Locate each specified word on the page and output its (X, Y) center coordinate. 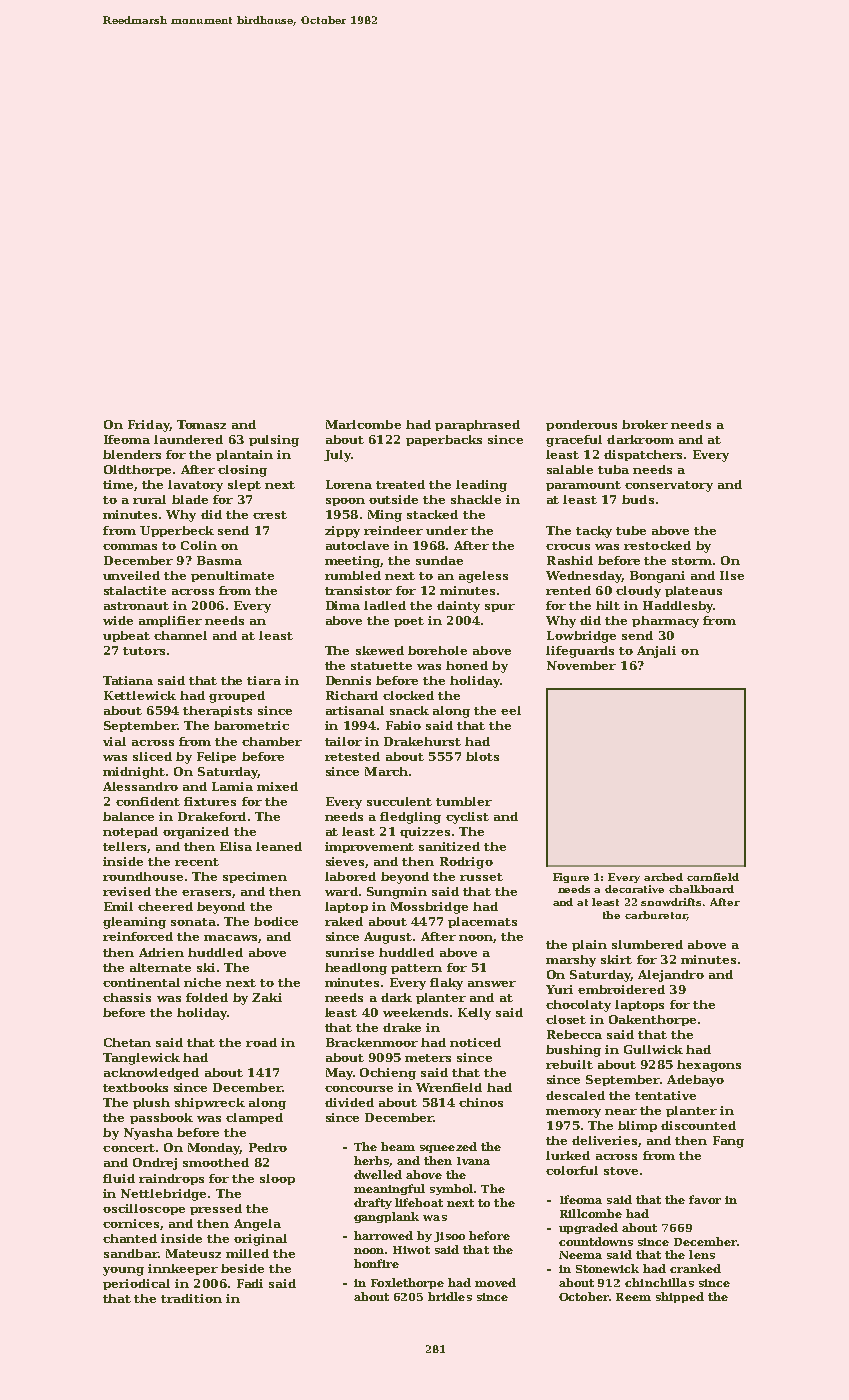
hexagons (709, 1066)
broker (645, 424)
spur (500, 608)
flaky (446, 984)
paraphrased (477, 425)
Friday (148, 426)
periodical (136, 1284)
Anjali (656, 652)
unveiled (131, 575)
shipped (680, 1297)
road (261, 1042)
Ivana (473, 1161)
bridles (450, 1296)
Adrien (161, 952)
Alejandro (671, 976)
